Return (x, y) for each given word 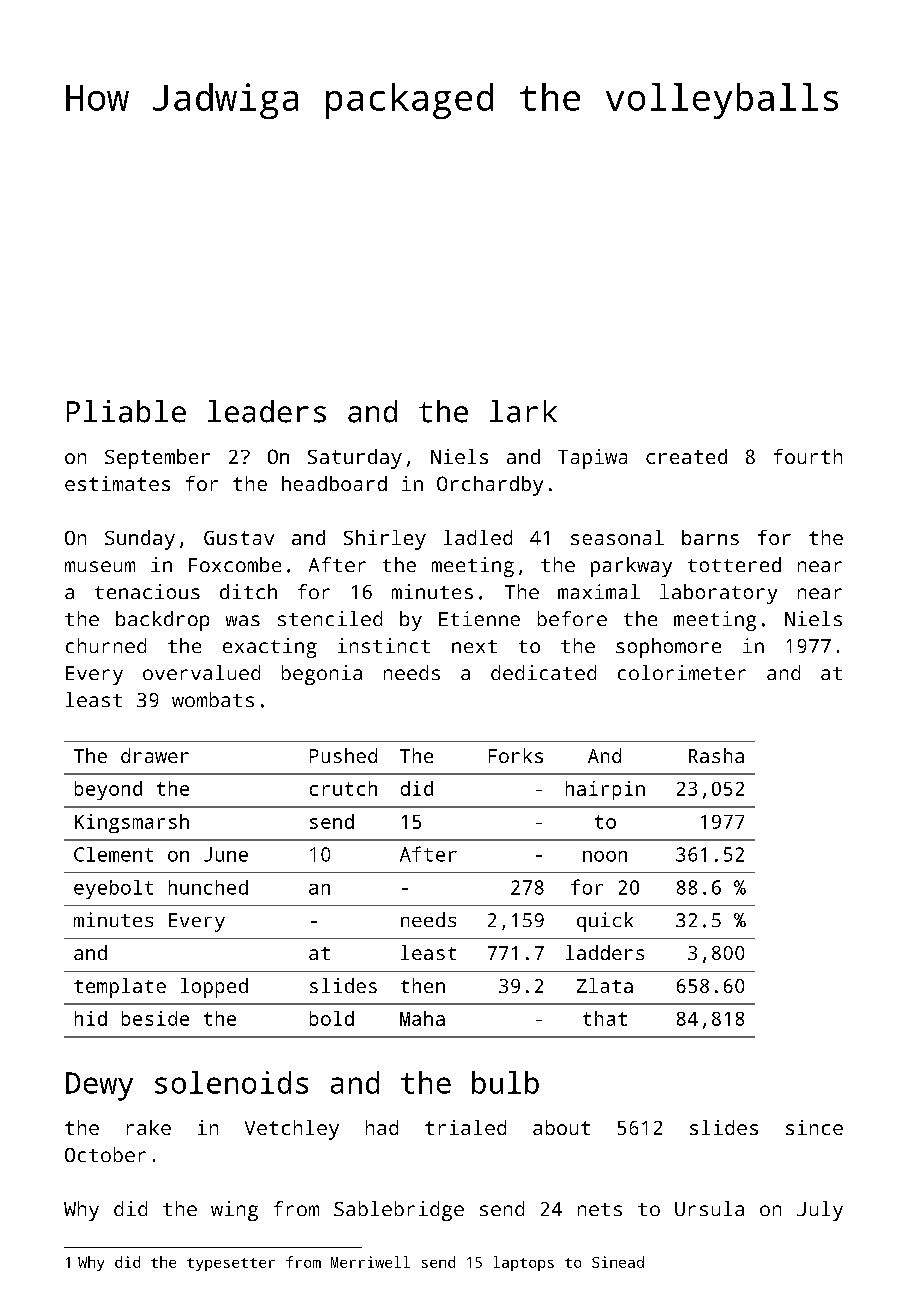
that (605, 1018)
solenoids (231, 1082)
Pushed (343, 755)
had (382, 1127)
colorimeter (682, 672)
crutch (343, 788)
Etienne (479, 618)
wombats (213, 699)
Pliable (126, 411)
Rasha (716, 755)
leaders (267, 411)
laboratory (718, 594)
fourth (808, 456)
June (226, 854)
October (105, 1154)
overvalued (201, 672)
